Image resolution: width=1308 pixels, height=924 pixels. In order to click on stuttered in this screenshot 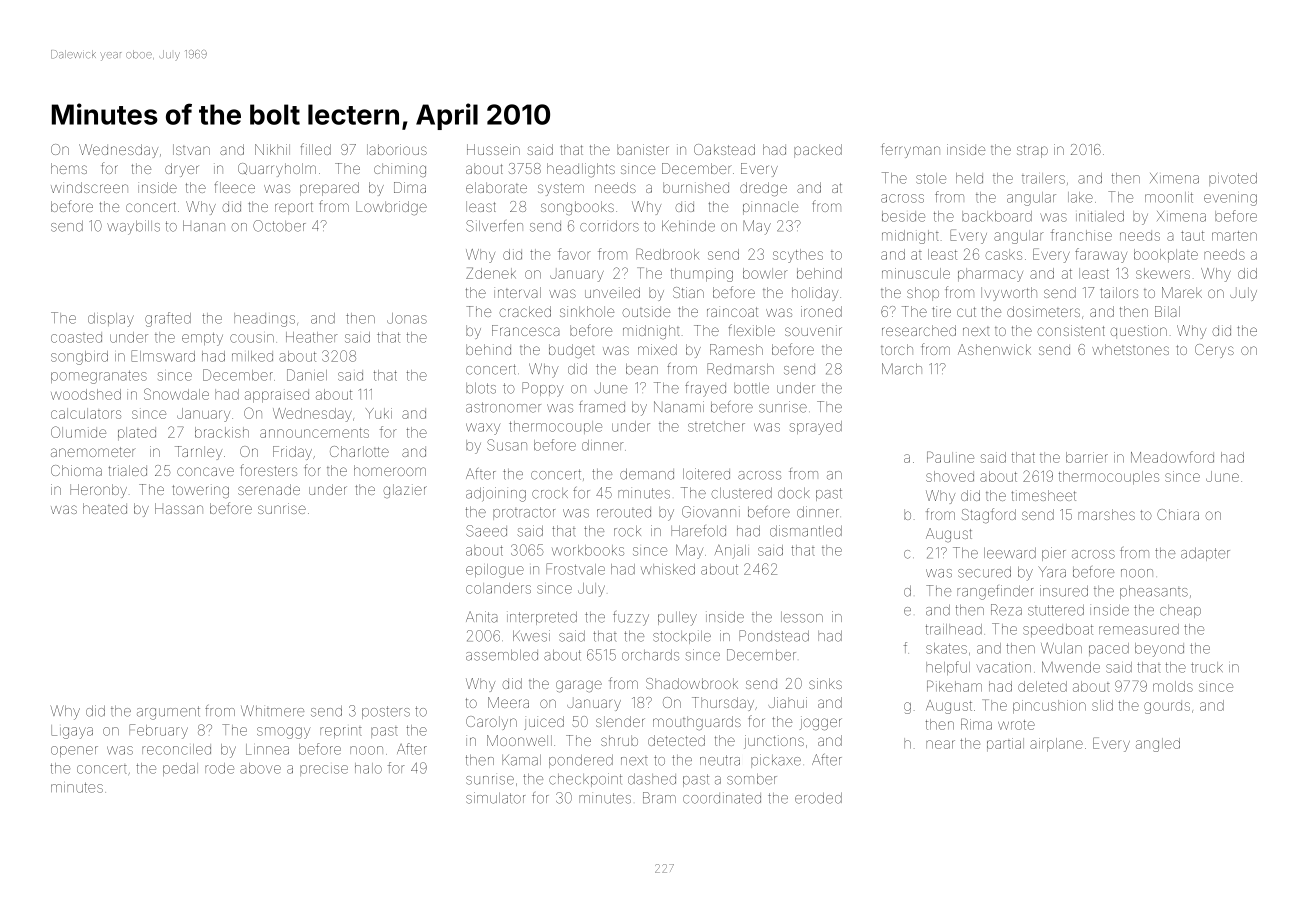, I will do `click(1056, 610)`.
